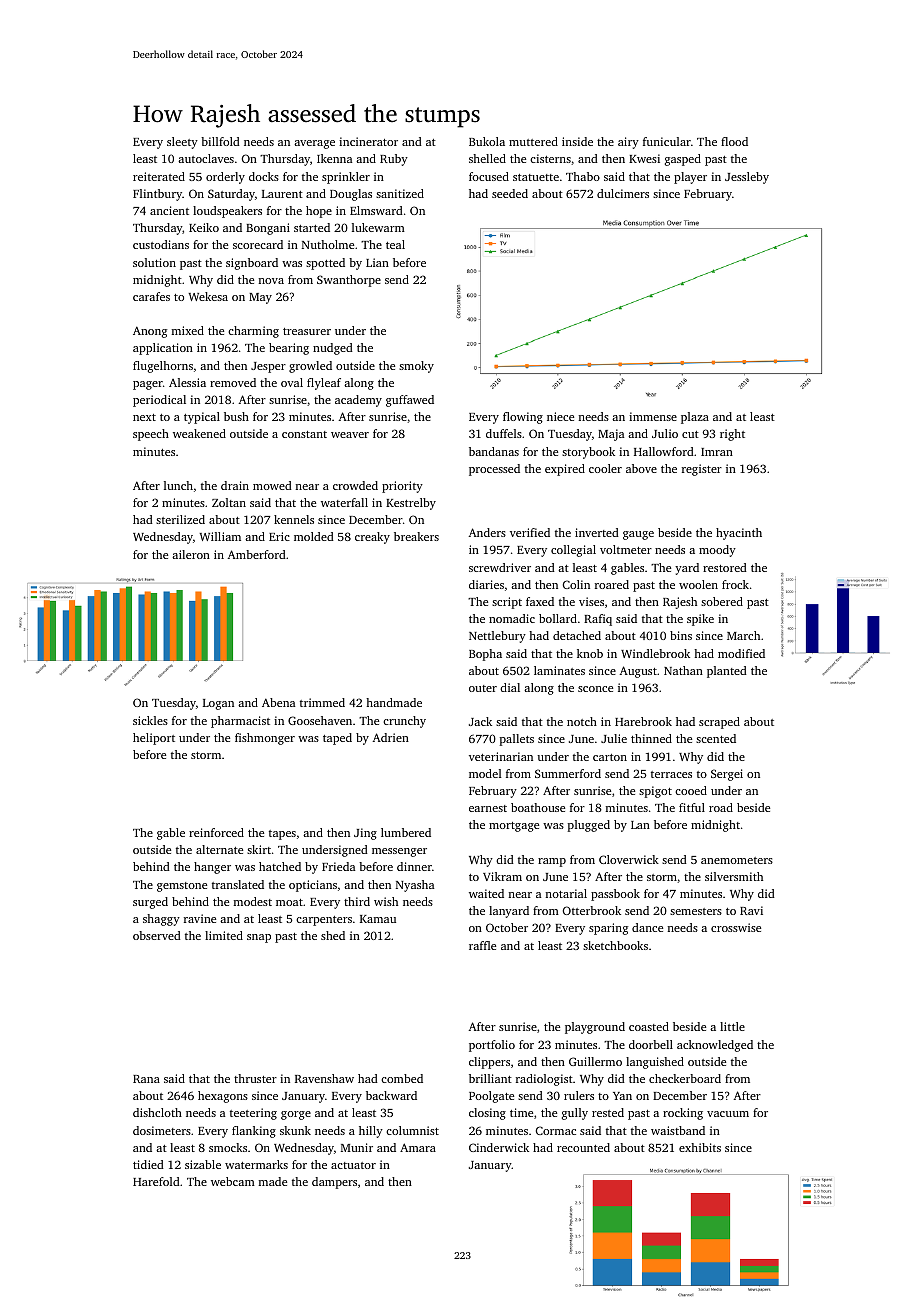  What do you see at coordinates (278, 702) in the screenshot?
I see `Abena` at bounding box center [278, 702].
